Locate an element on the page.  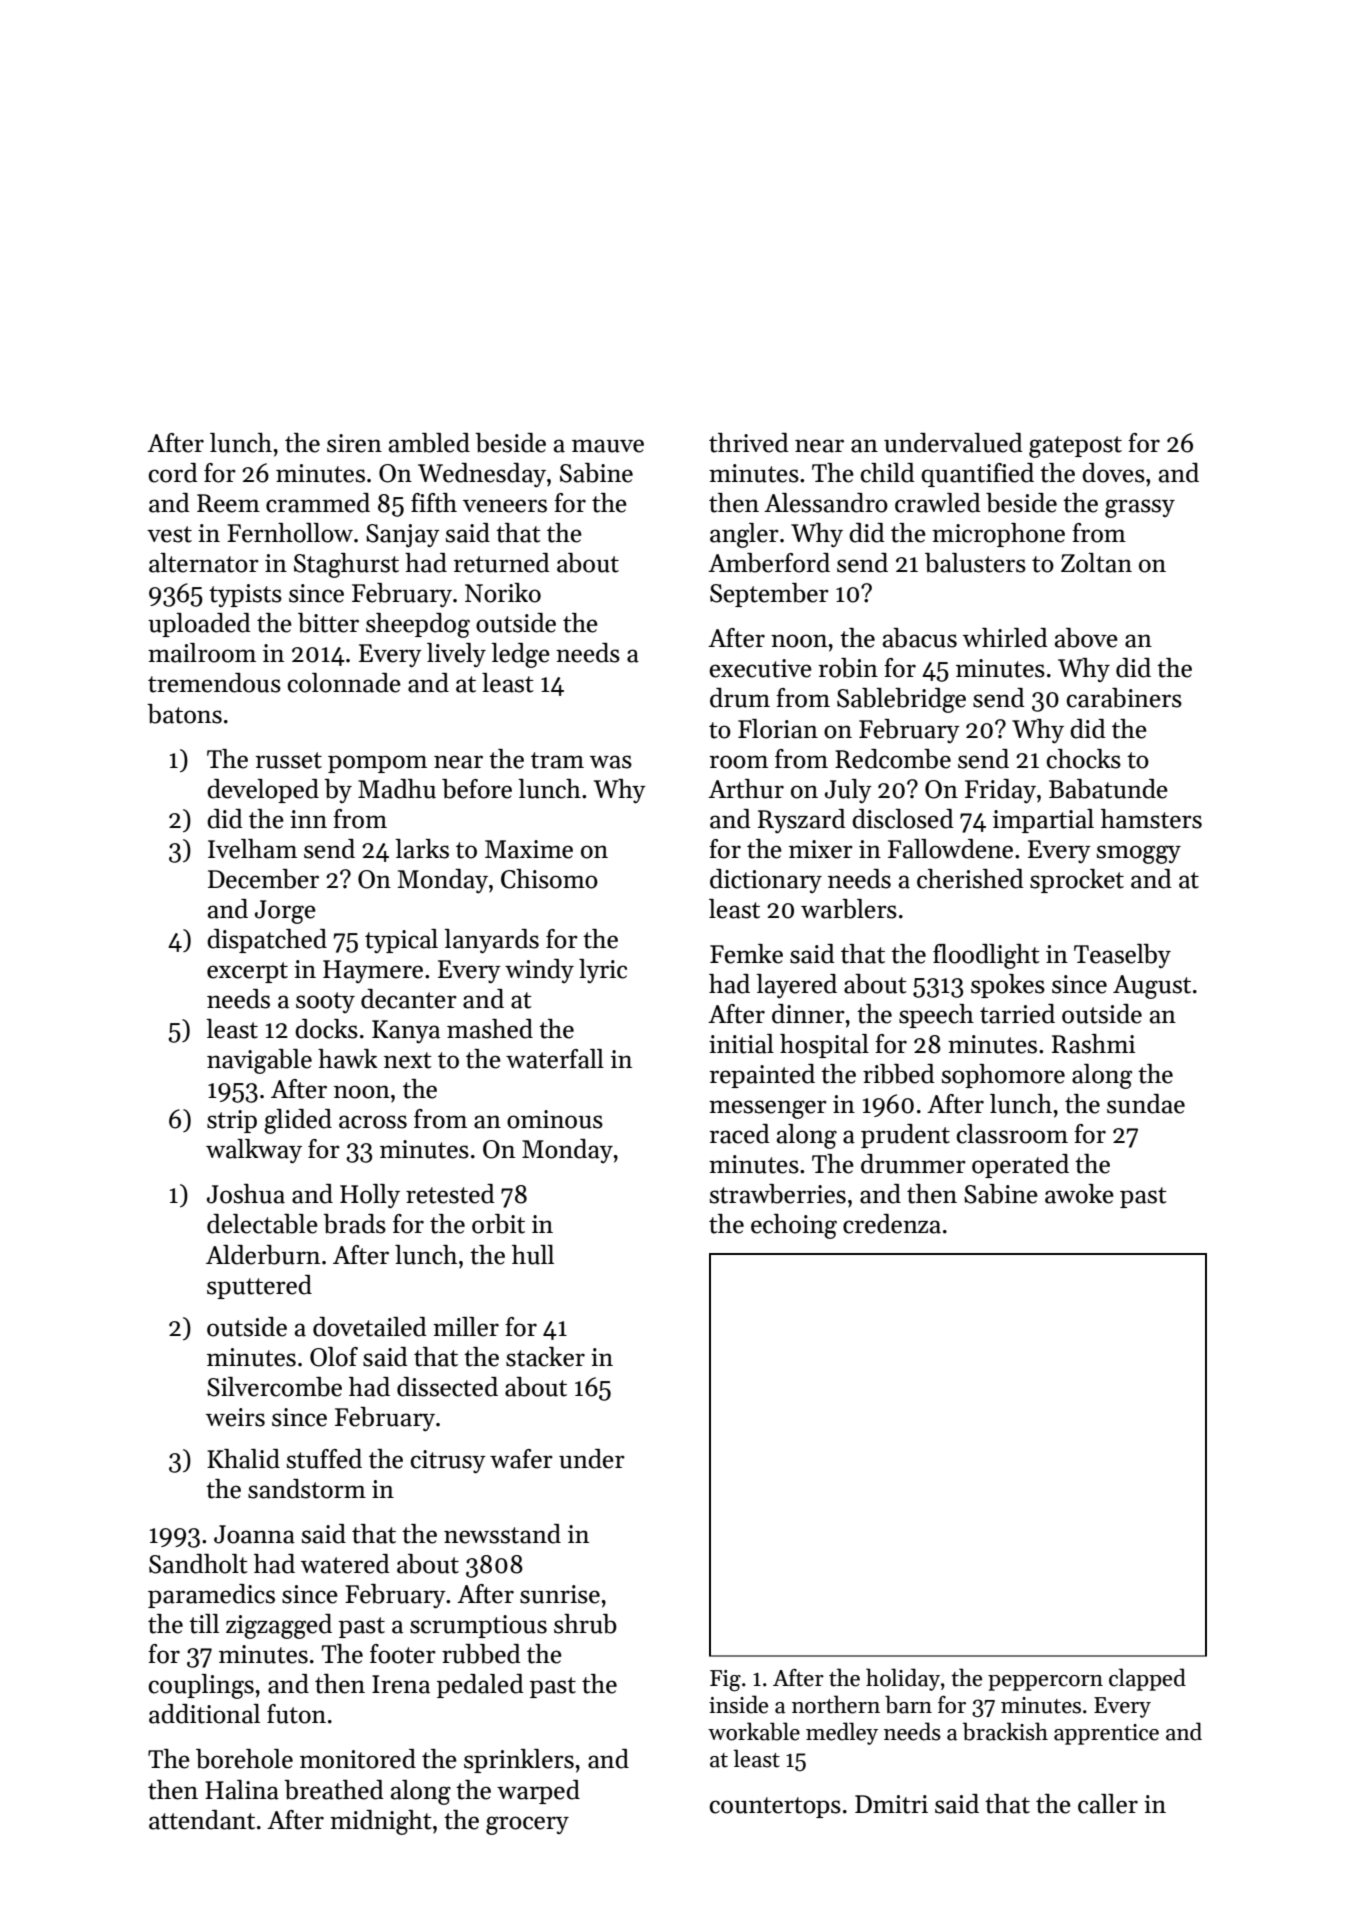
above is located at coordinates (1086, 638).
